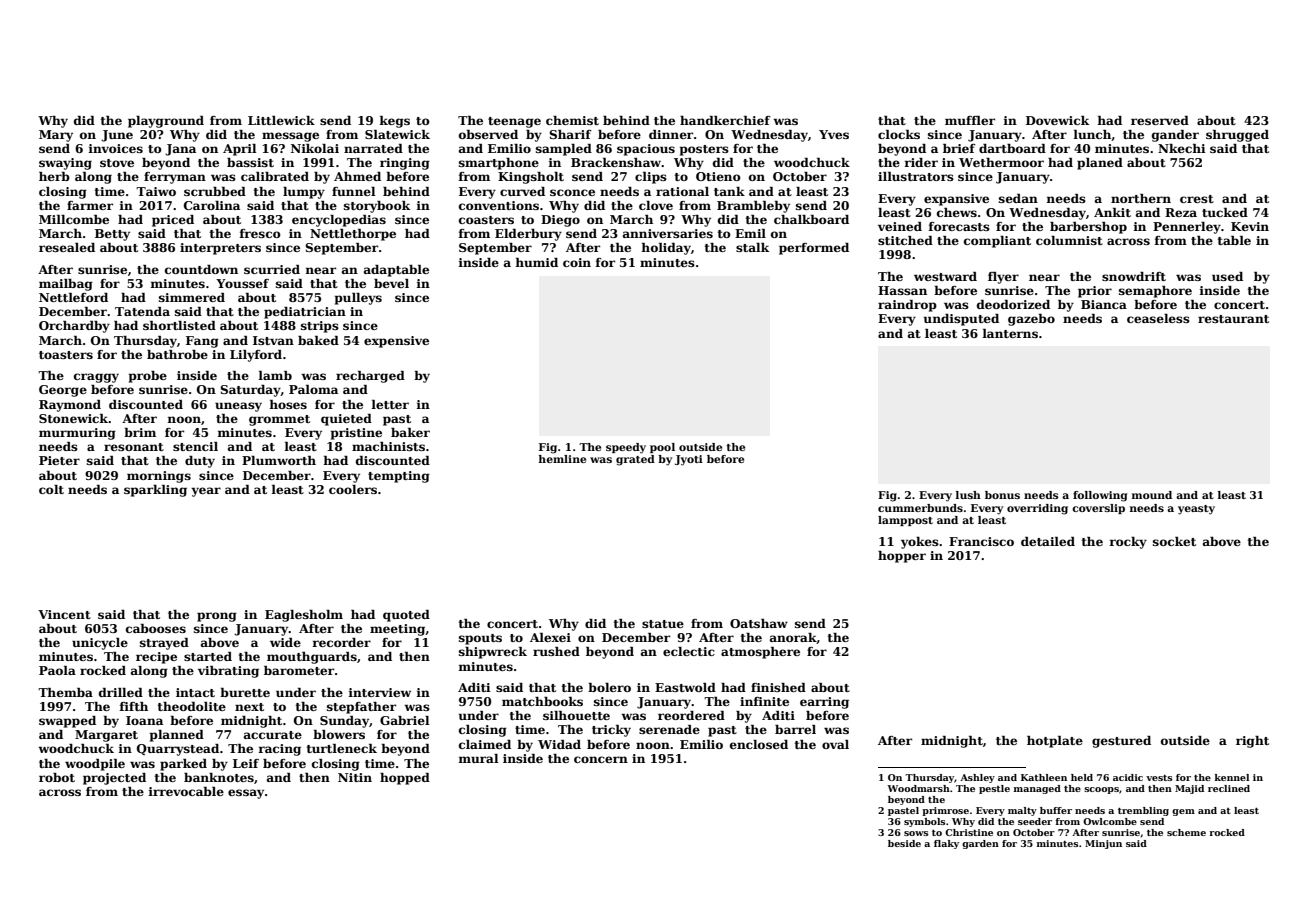 Image resolution: width=1308 pixels, height=924 pixels. I want to click on irrevocable, so click(186, 791).
